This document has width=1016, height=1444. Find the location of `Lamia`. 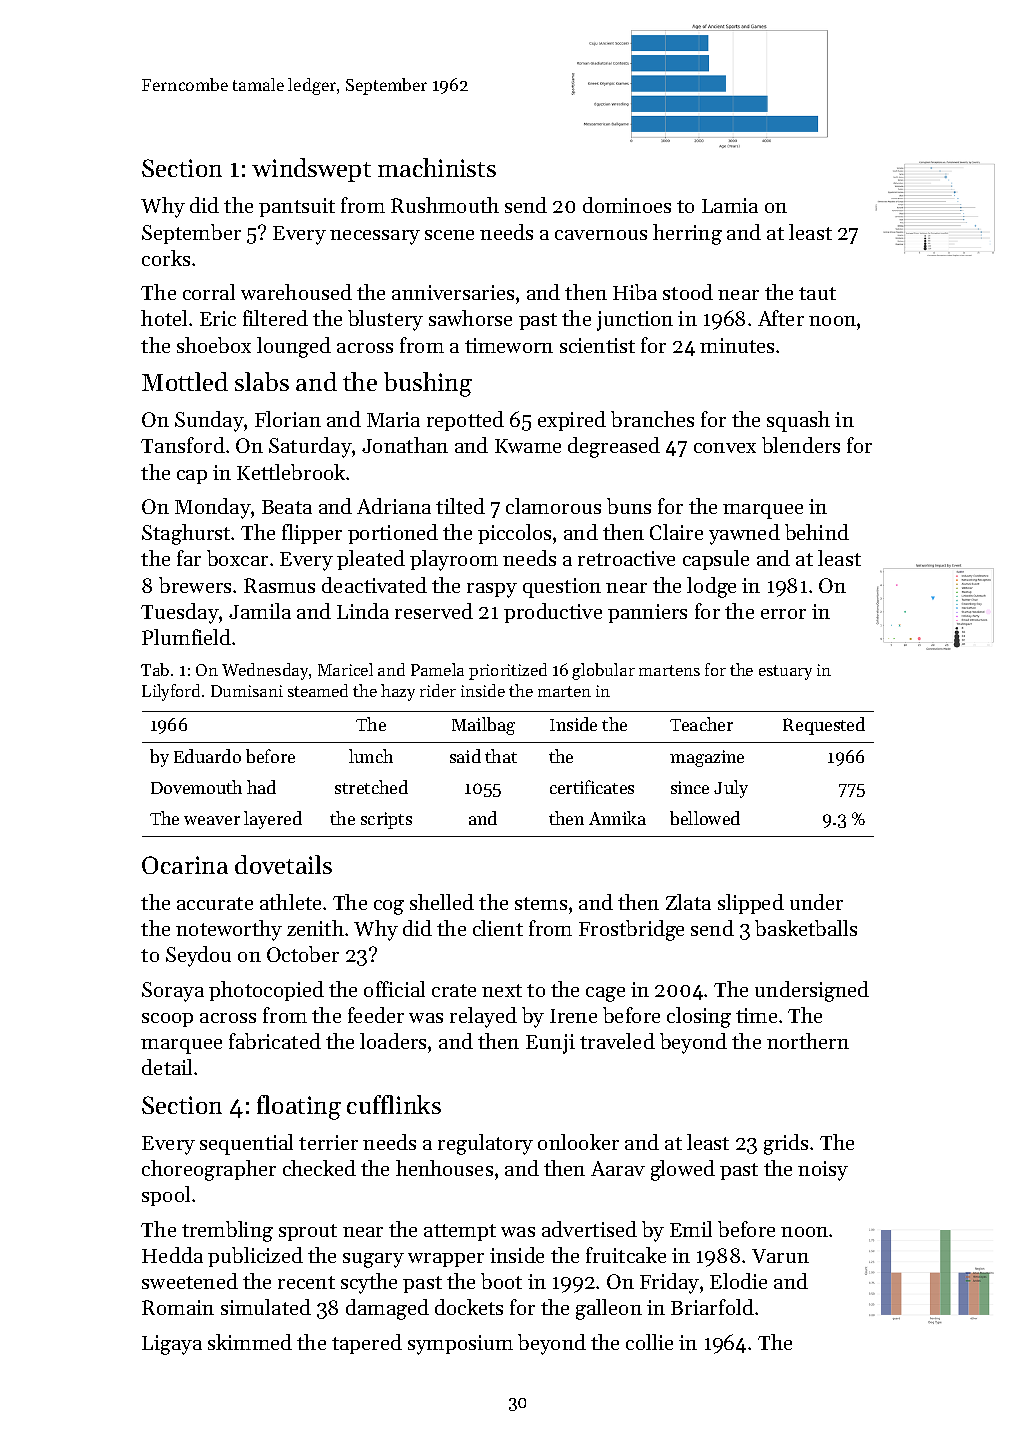

Lamia is located at coordinates (730, 205).
